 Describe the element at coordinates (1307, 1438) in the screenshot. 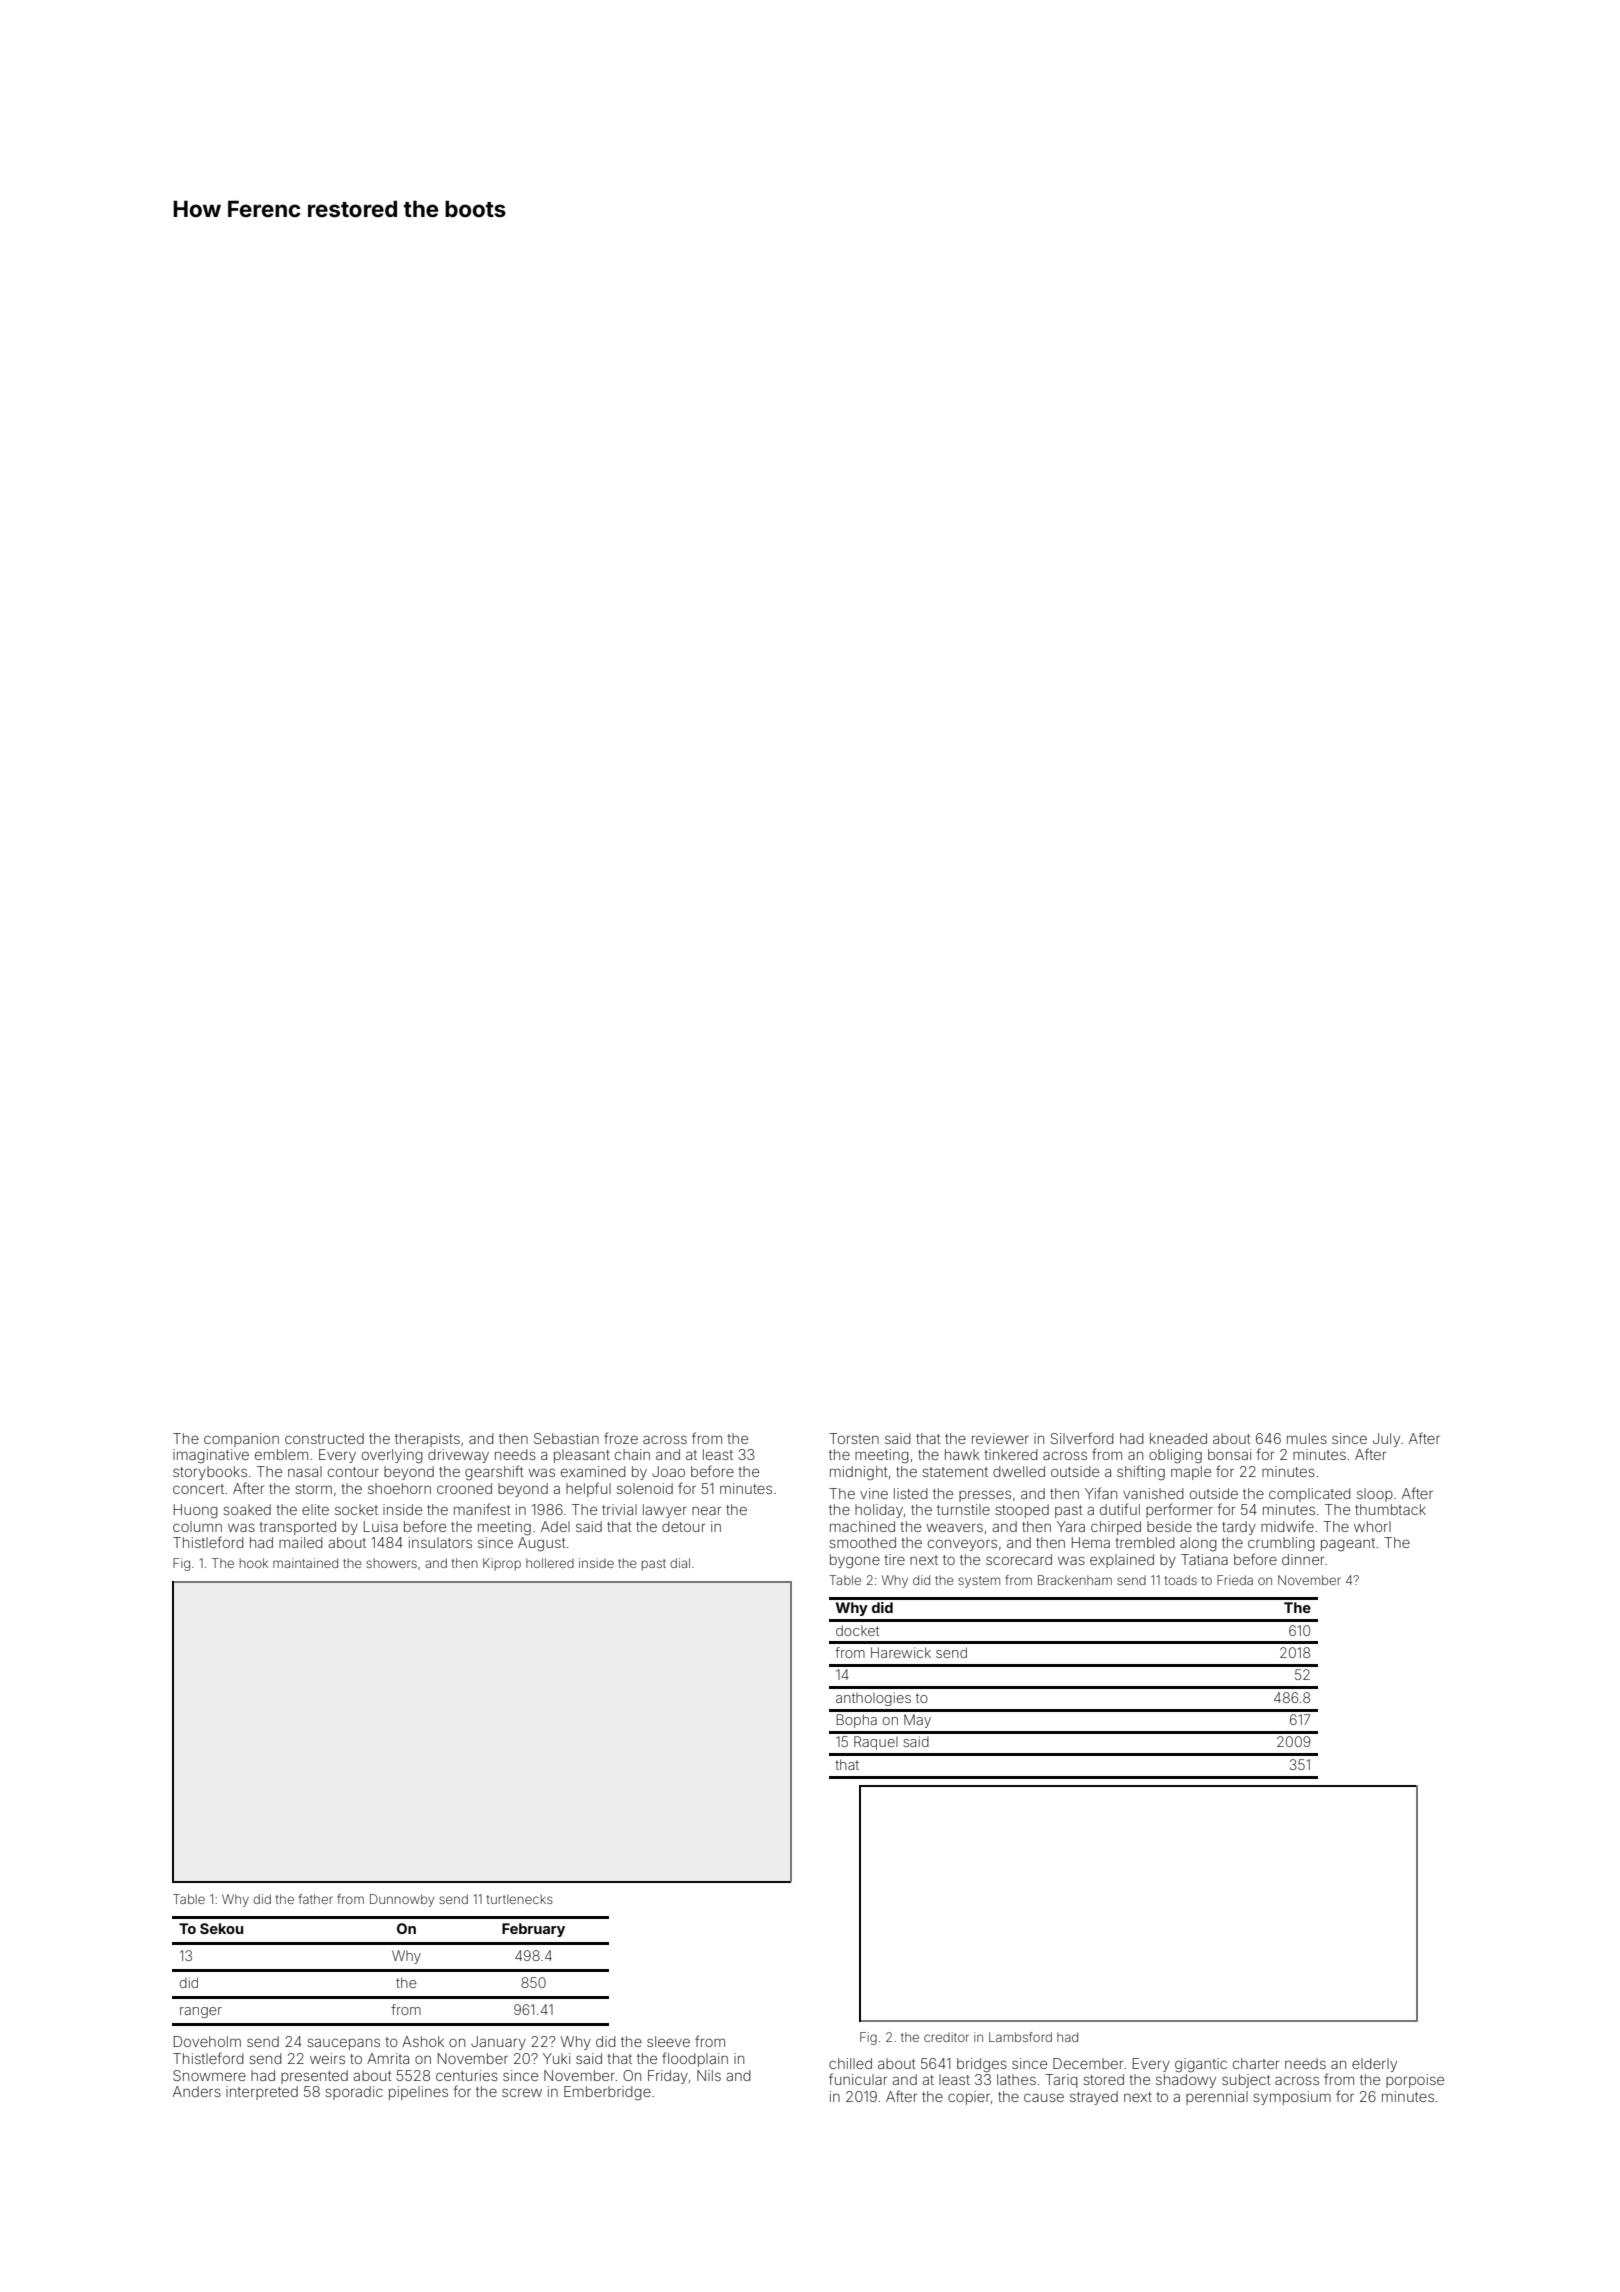

I see `mules` at that location.
